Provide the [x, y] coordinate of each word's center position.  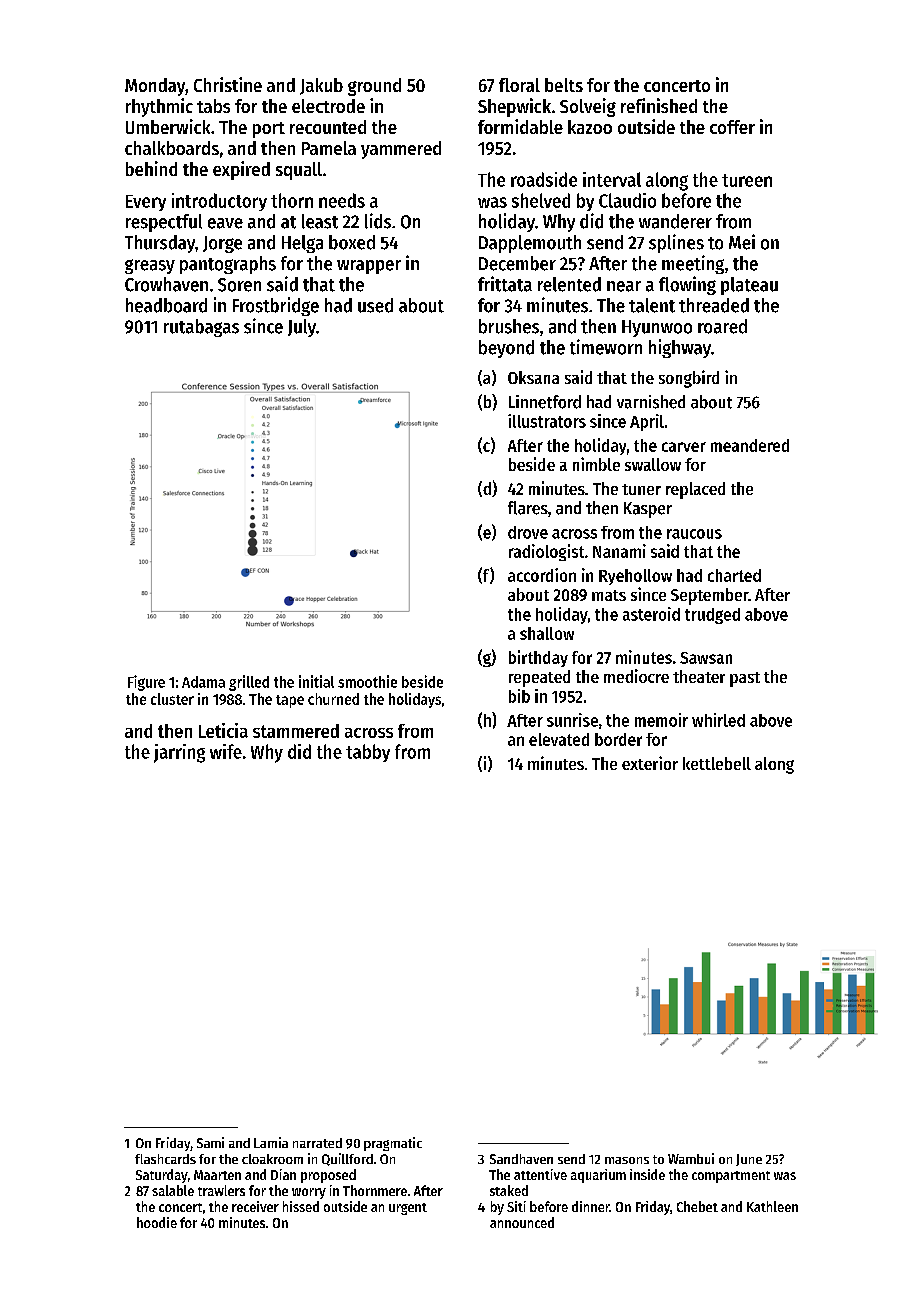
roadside [544, 179]
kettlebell [717, 763]
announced [522, 1222]
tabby [368, 753]
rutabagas [201, 328]
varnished [651, 402]
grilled [249, 683]
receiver [255, 1206]
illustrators [547, 421]
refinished [659, 105]
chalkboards [172, 148]
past [745, 679]
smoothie [367, 681]
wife [226, 751]
